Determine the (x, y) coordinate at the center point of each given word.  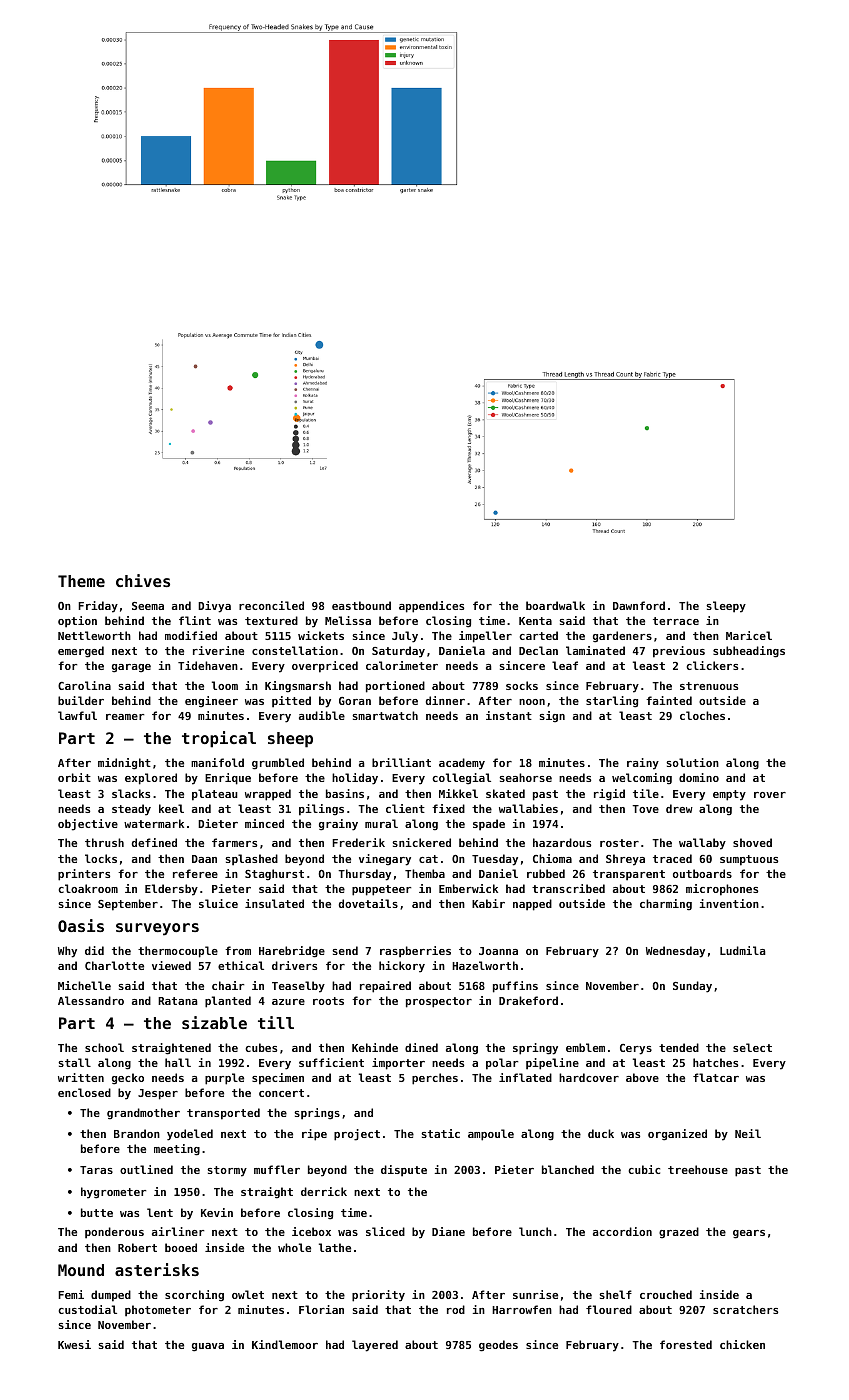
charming (666, 905)
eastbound (361, 605)
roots (328, 1001)
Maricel (749, 635)
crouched (666, 1294)
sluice (218, 903)
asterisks (157, 1269)
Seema (148, 606)
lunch (535, 1231)
